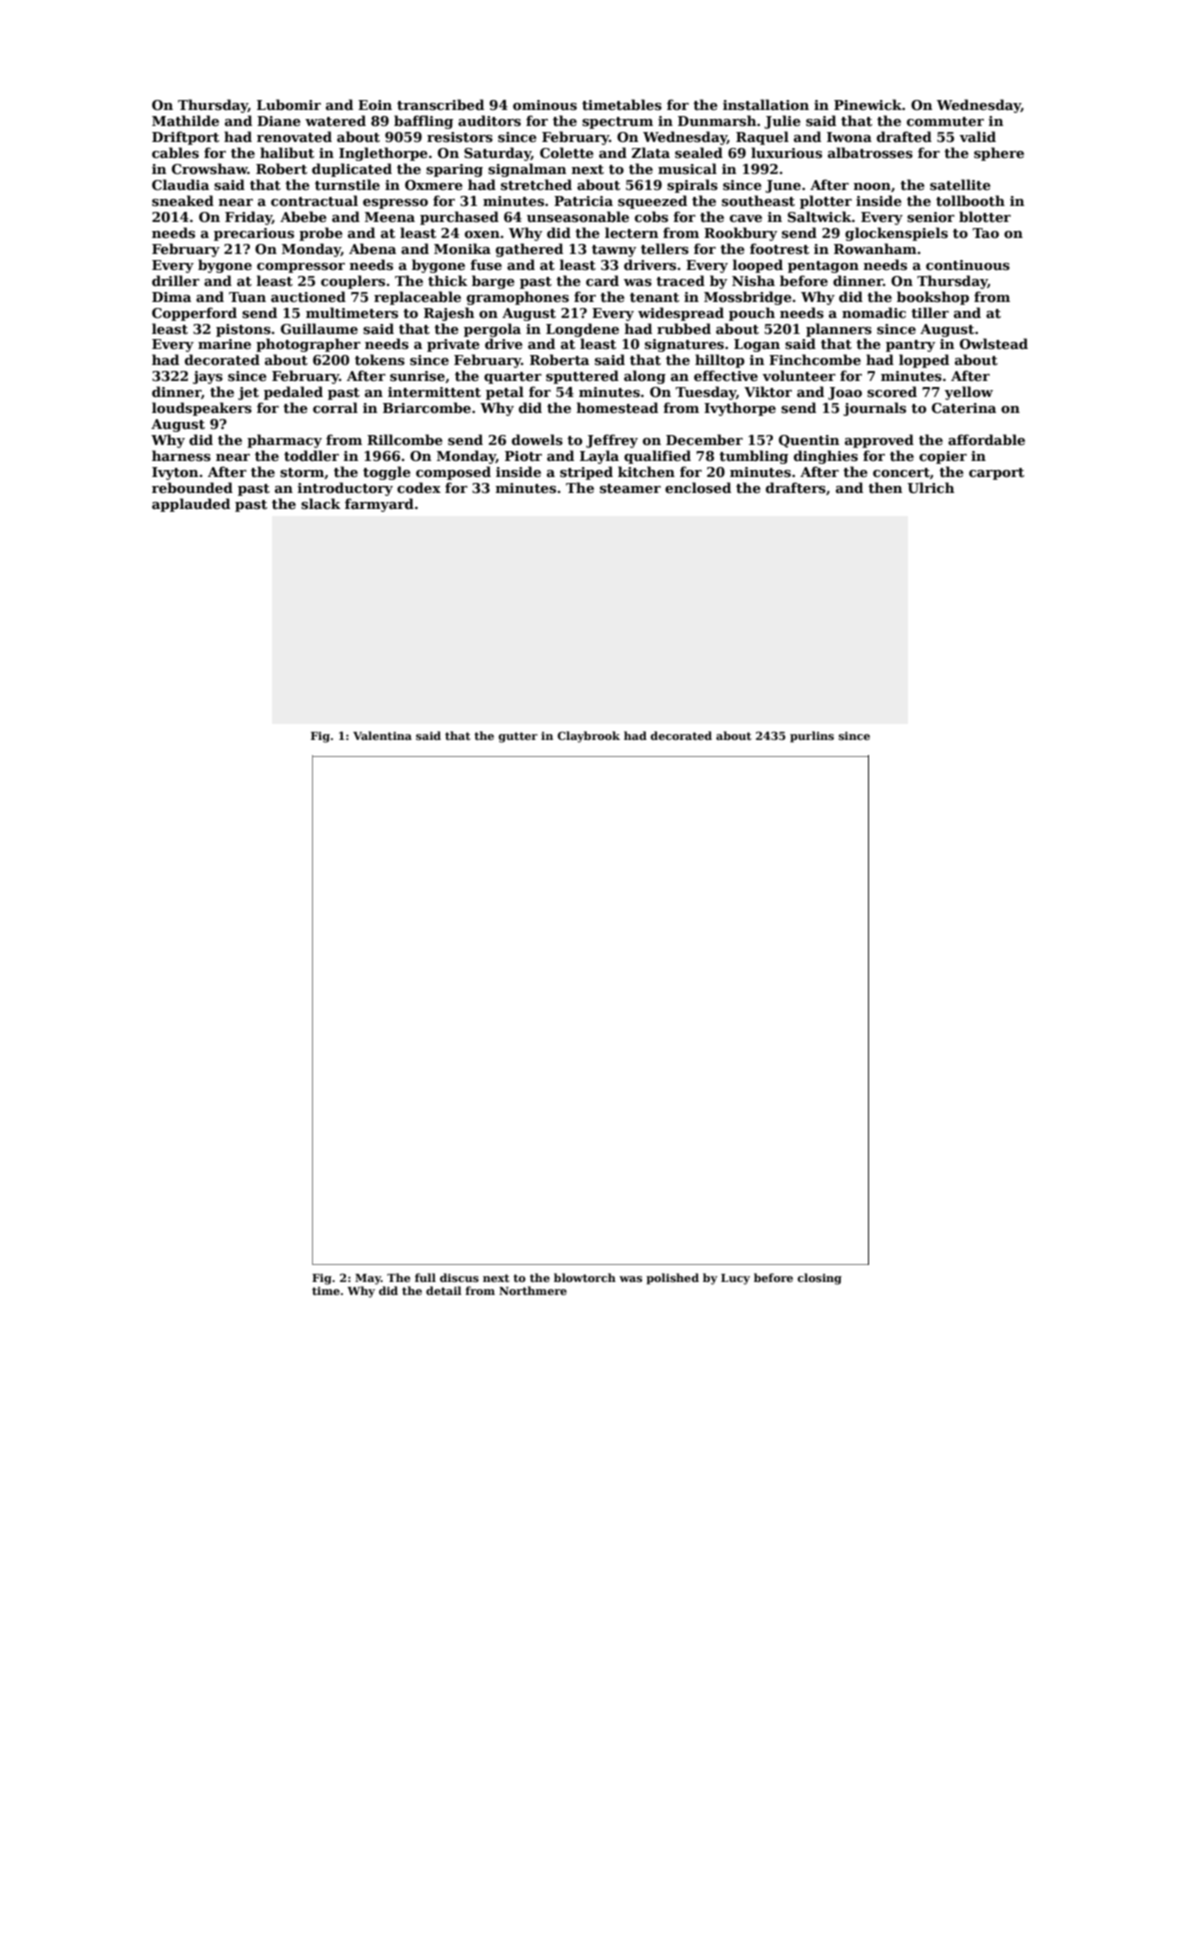 The width and height of the image is (1181, 1945). What do you see at coordinates (868, 104) in the image?
I see `Pinewick` at bounding box center [868, 104].
